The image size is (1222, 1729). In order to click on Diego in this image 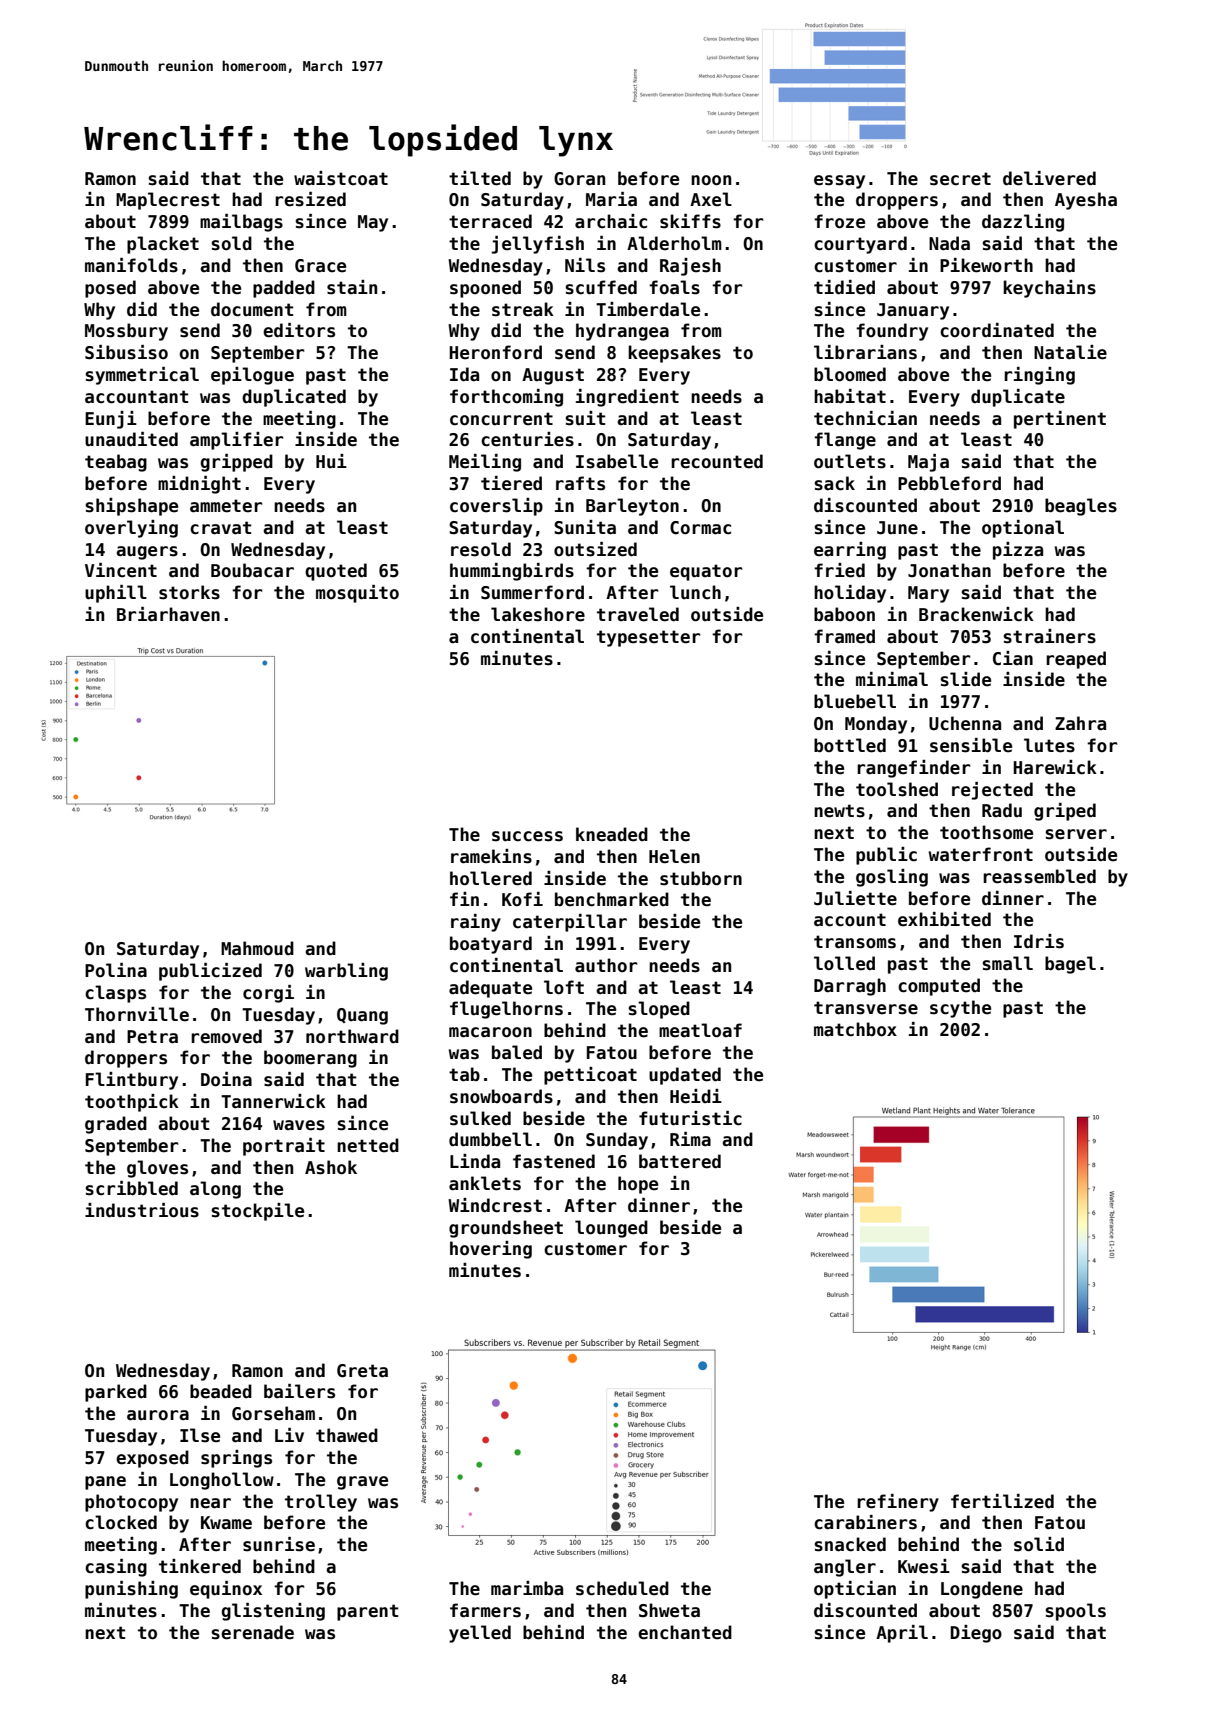, I will do `click(976, 1634)`.
